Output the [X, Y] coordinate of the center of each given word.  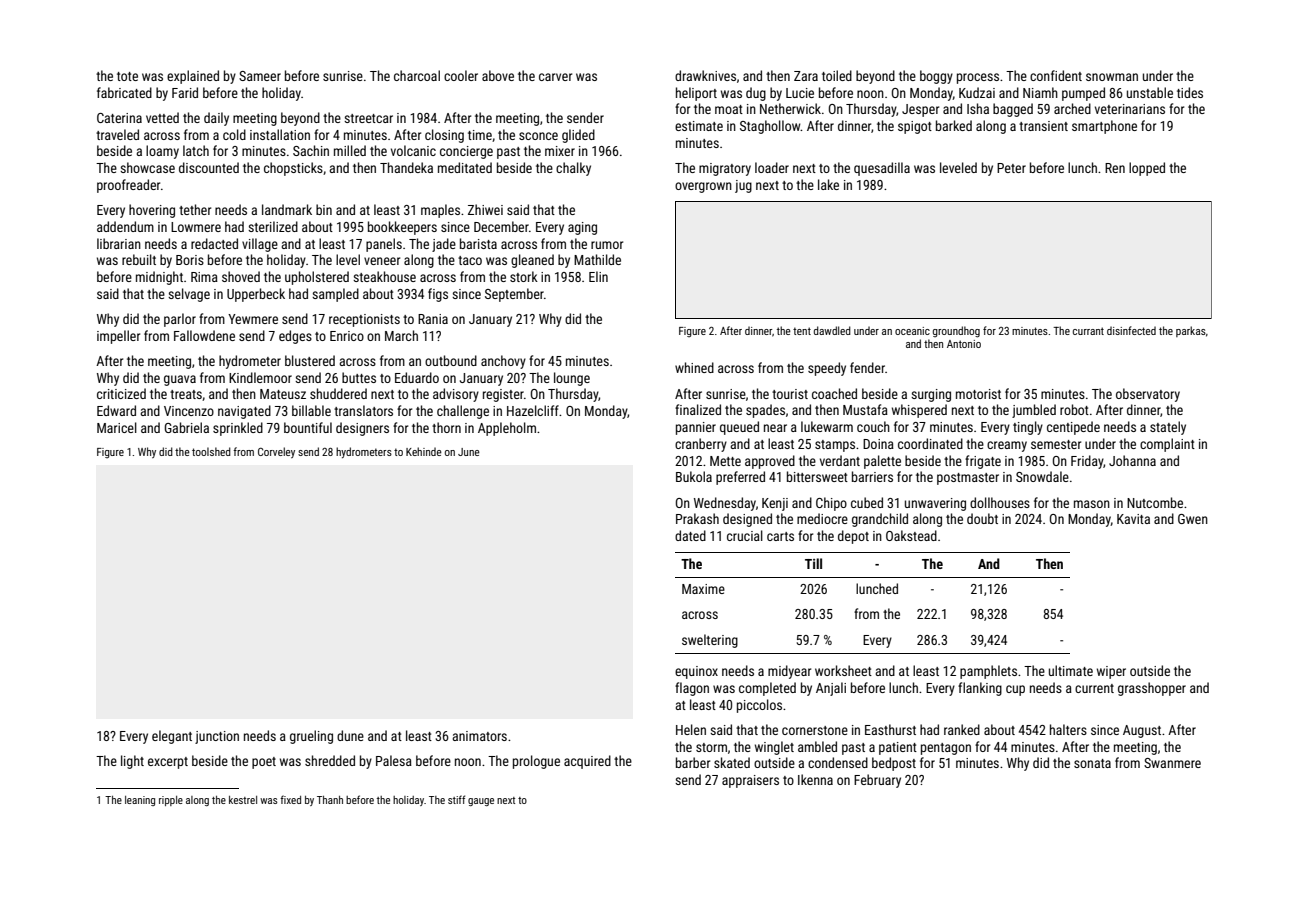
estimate [699, 126]
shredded [330, 760]
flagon [692, 689]
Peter [1011, 168]
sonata [1092, 763]
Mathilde [597, 259]
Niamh [1040, 92]
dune [350, 735]
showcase [147, 167]
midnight [159, 278]
